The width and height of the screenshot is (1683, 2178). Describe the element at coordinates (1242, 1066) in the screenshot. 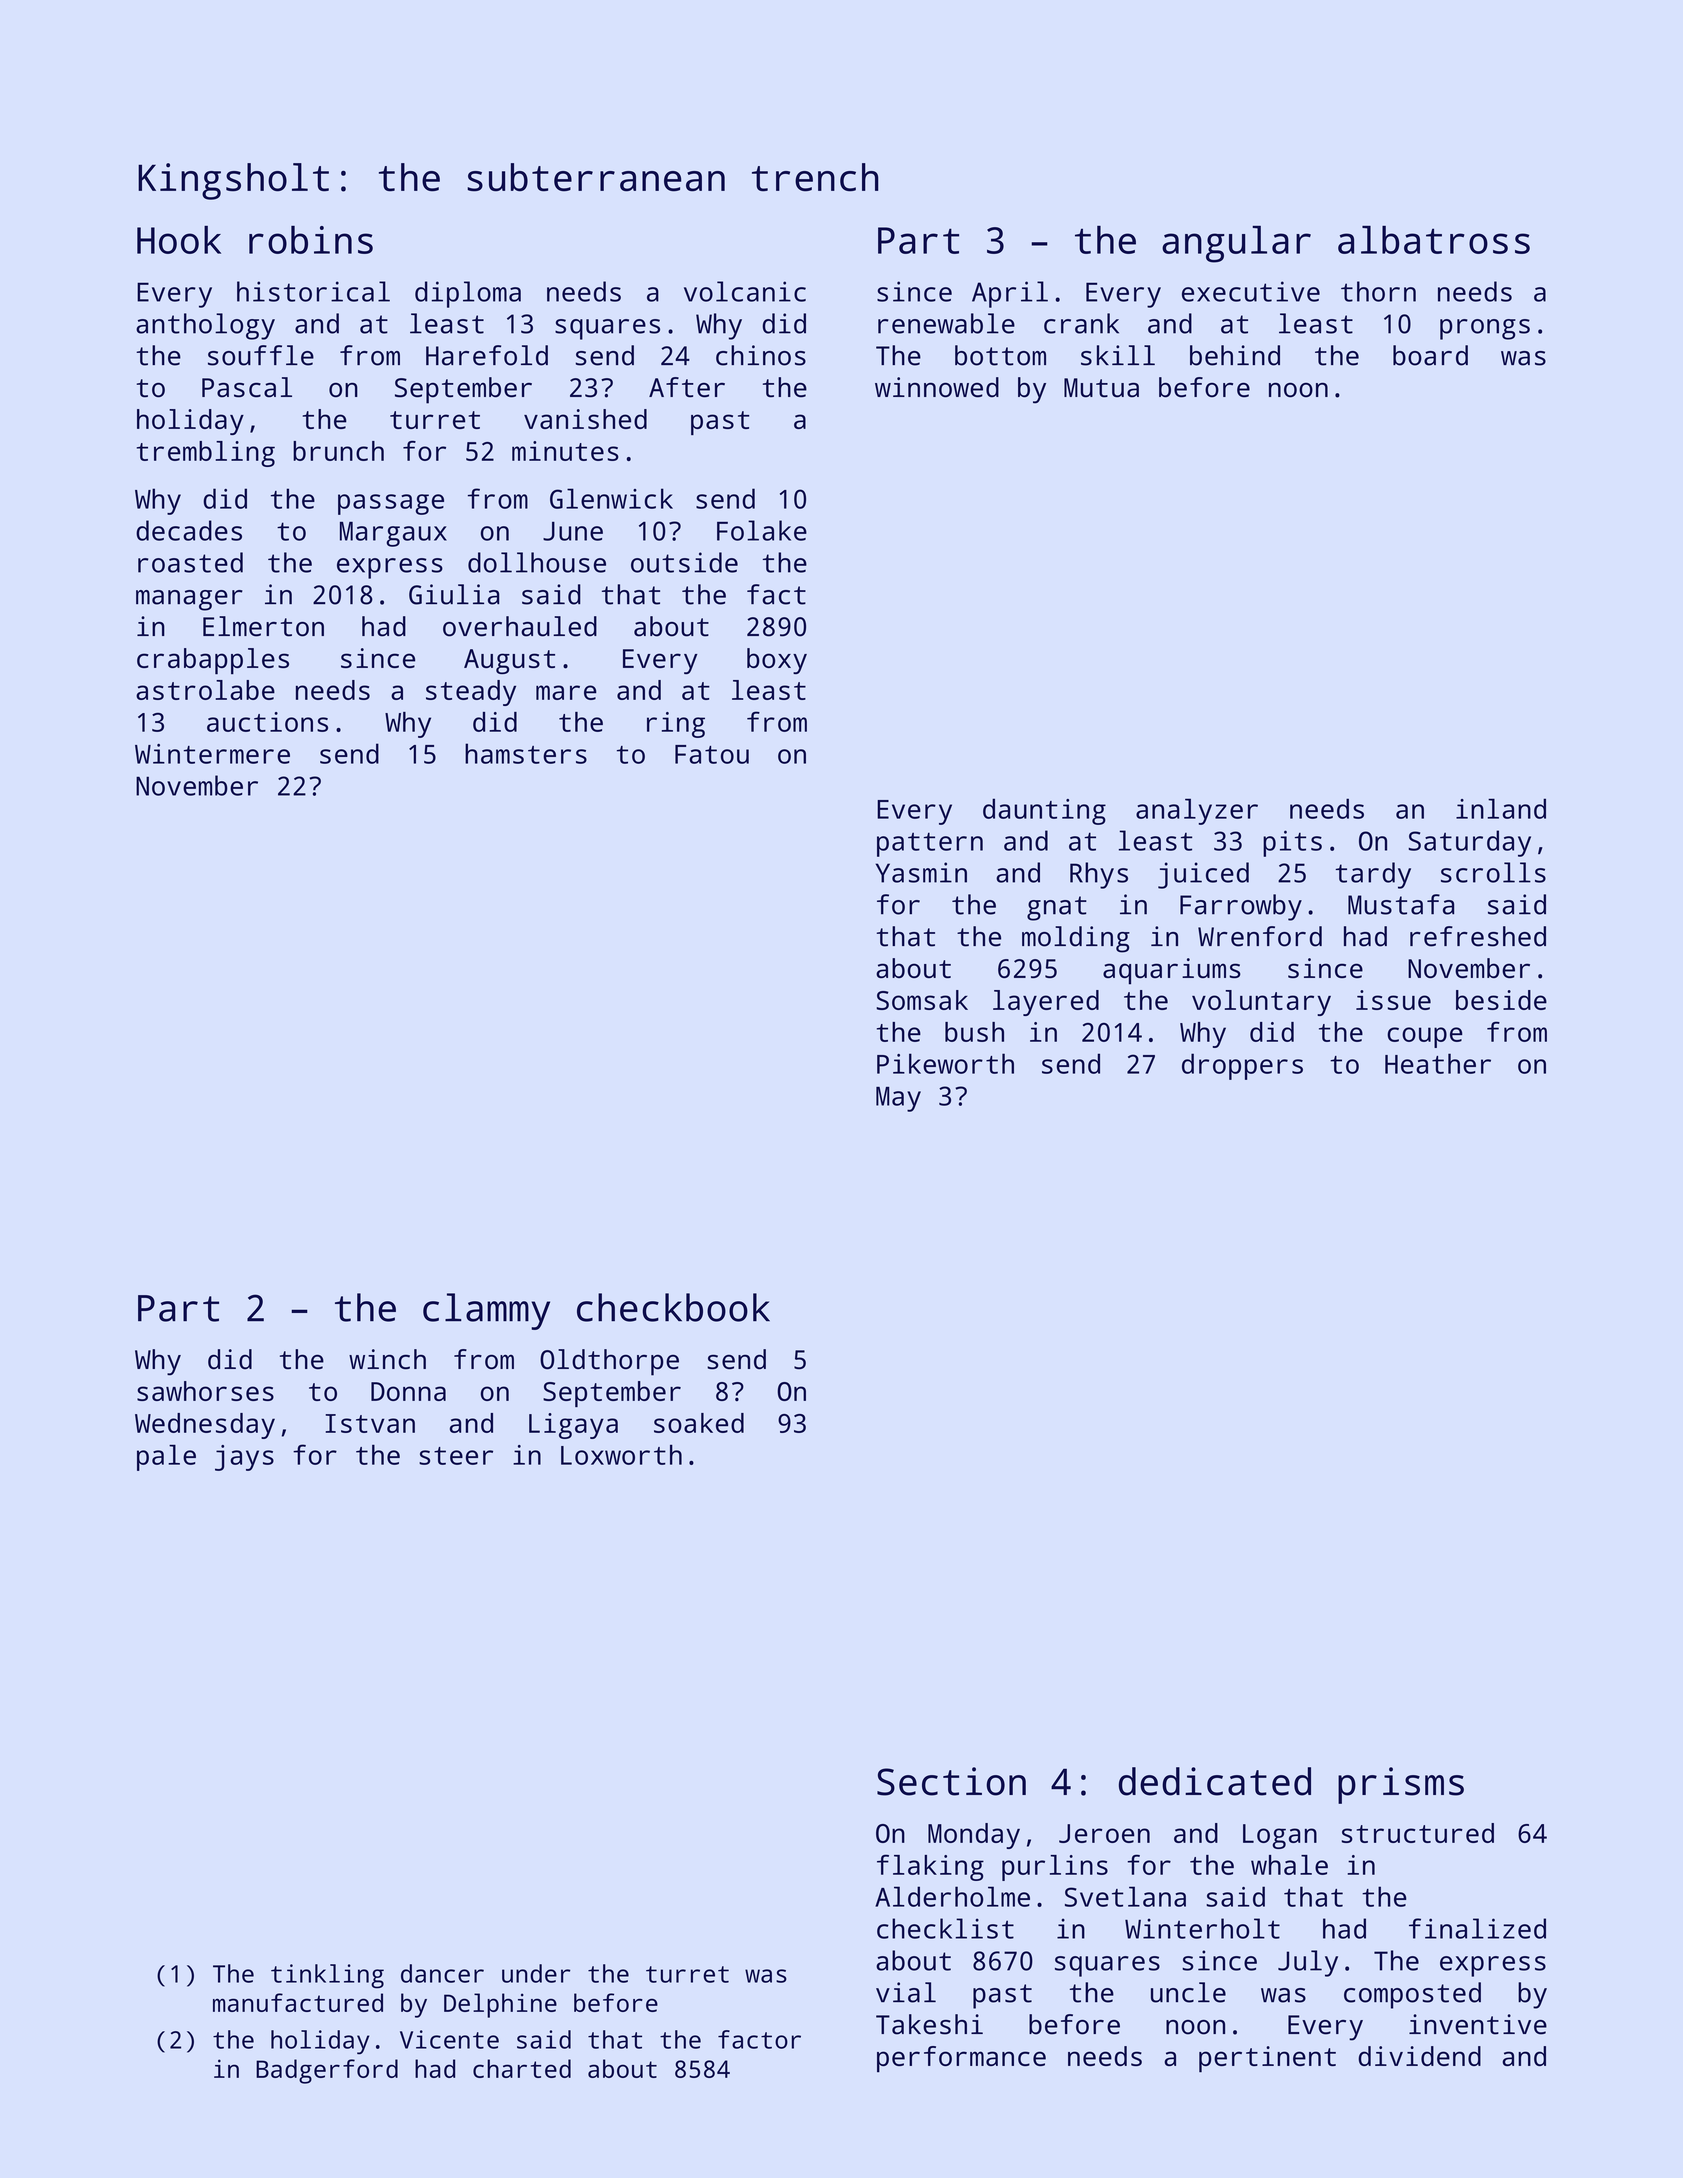

I see `droppers` at that location.
